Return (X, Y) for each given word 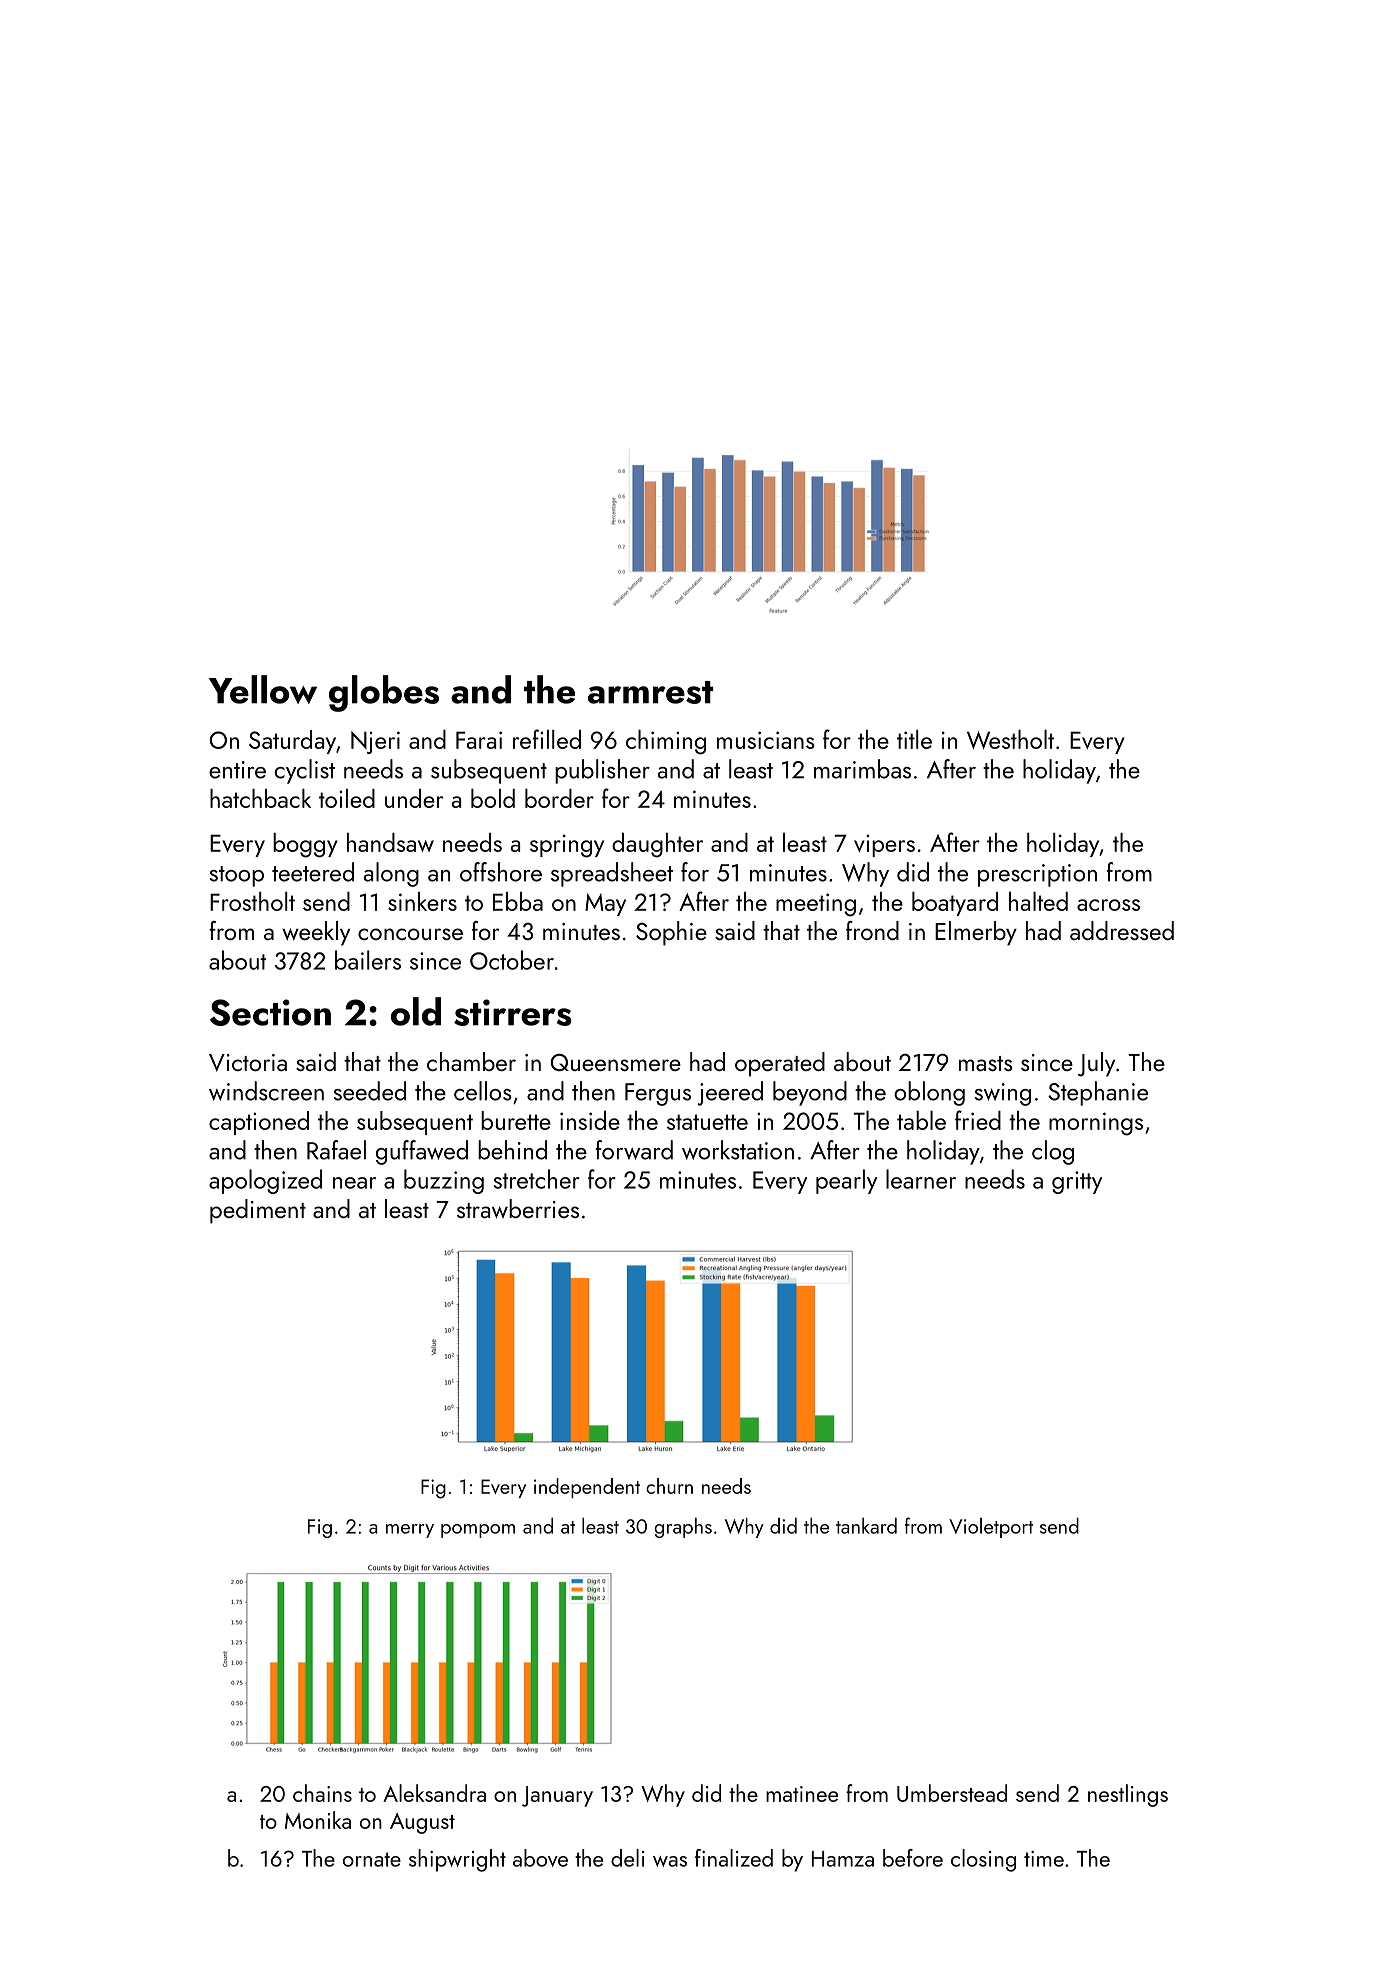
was (670, 1861)
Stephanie (1098, 1093)
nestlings (1128, 1795)
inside (590, 1120)
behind (512, 1150)
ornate (372, 1859)
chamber (471, 1061)
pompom (478, 1531)
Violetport (991, 1528)
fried (978, 1120)
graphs (683, 1528)
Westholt (1010, 739)
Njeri (375, 742)
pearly (846, 1181)
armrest (651, 692)
